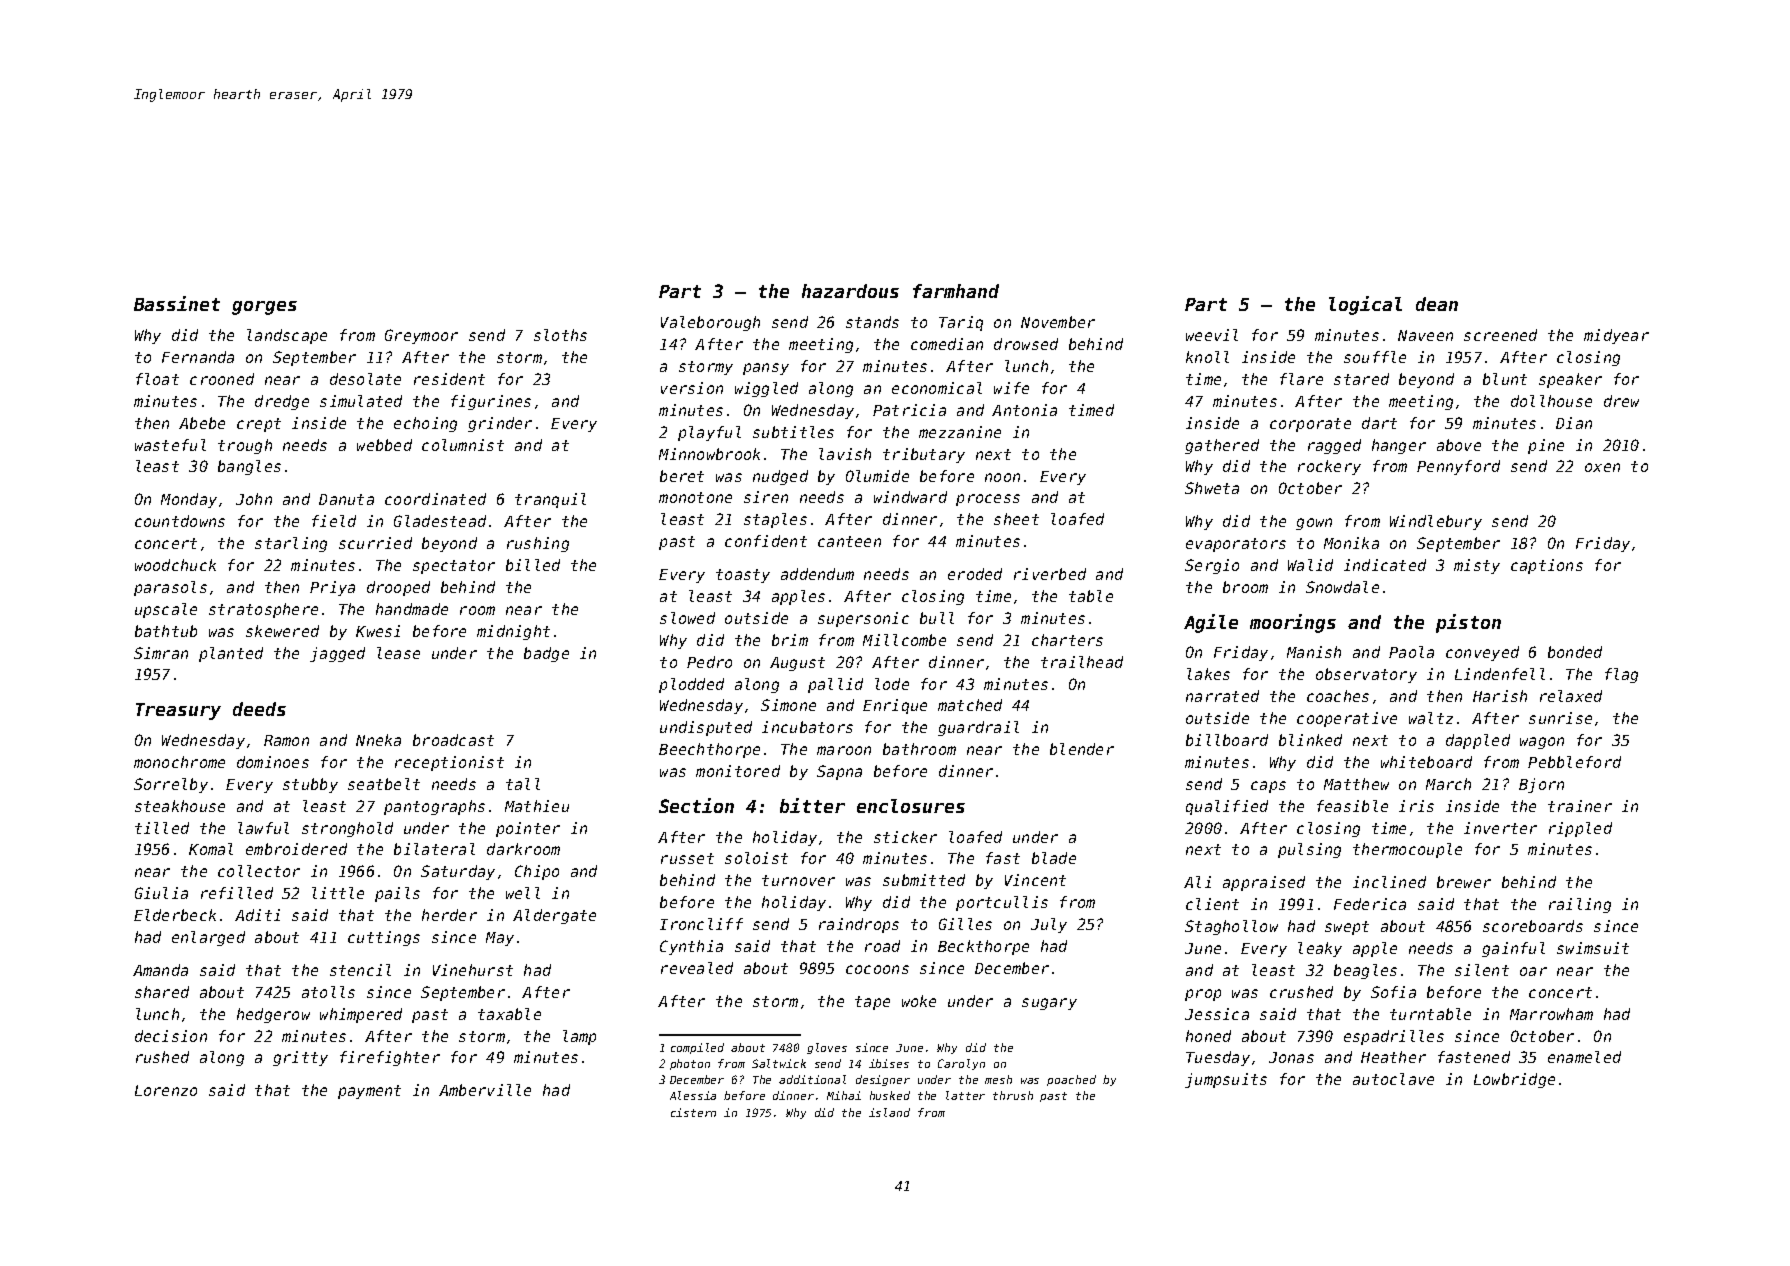 This screenshot has width=1790, height=1266. I want to click on Lowbridge, so click(1514, 1080).
